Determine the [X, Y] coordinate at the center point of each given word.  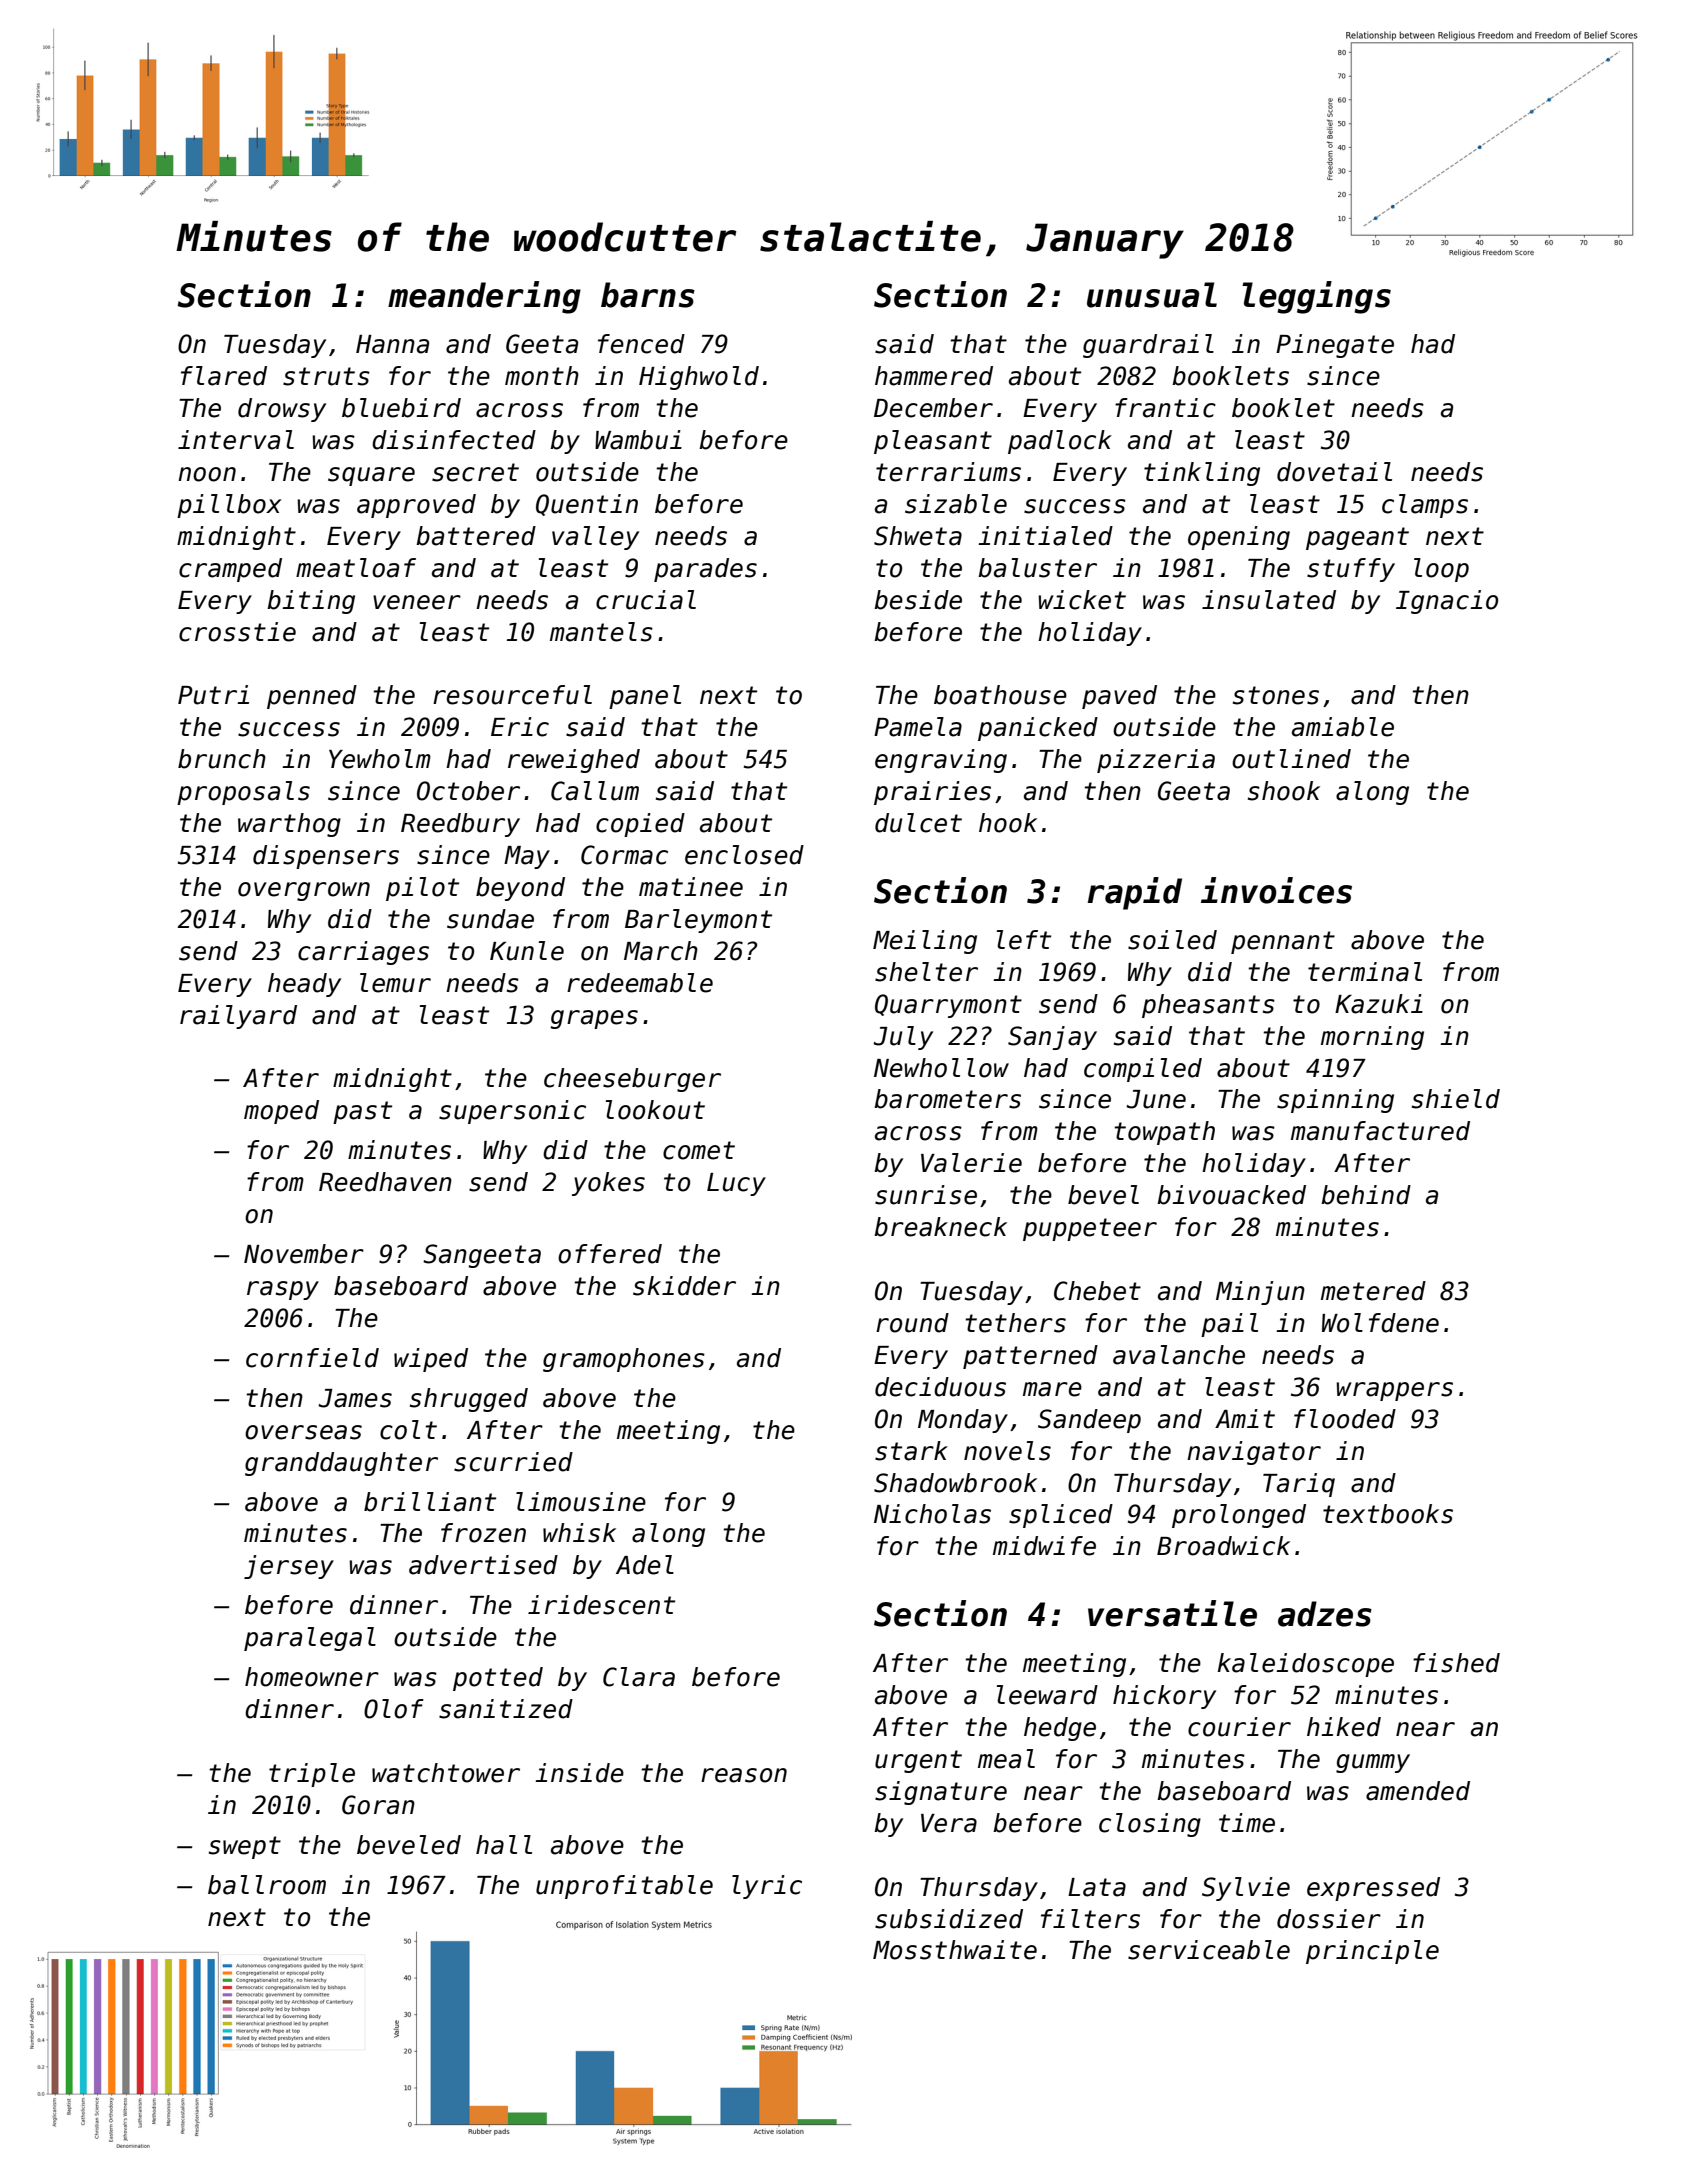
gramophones [624, 1360]
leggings [1316, 297]
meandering [484, 297]
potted [498, 1679]
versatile [1172, 1613]
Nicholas [932, 1514]
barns [648, 295]
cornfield [312, 1358]
